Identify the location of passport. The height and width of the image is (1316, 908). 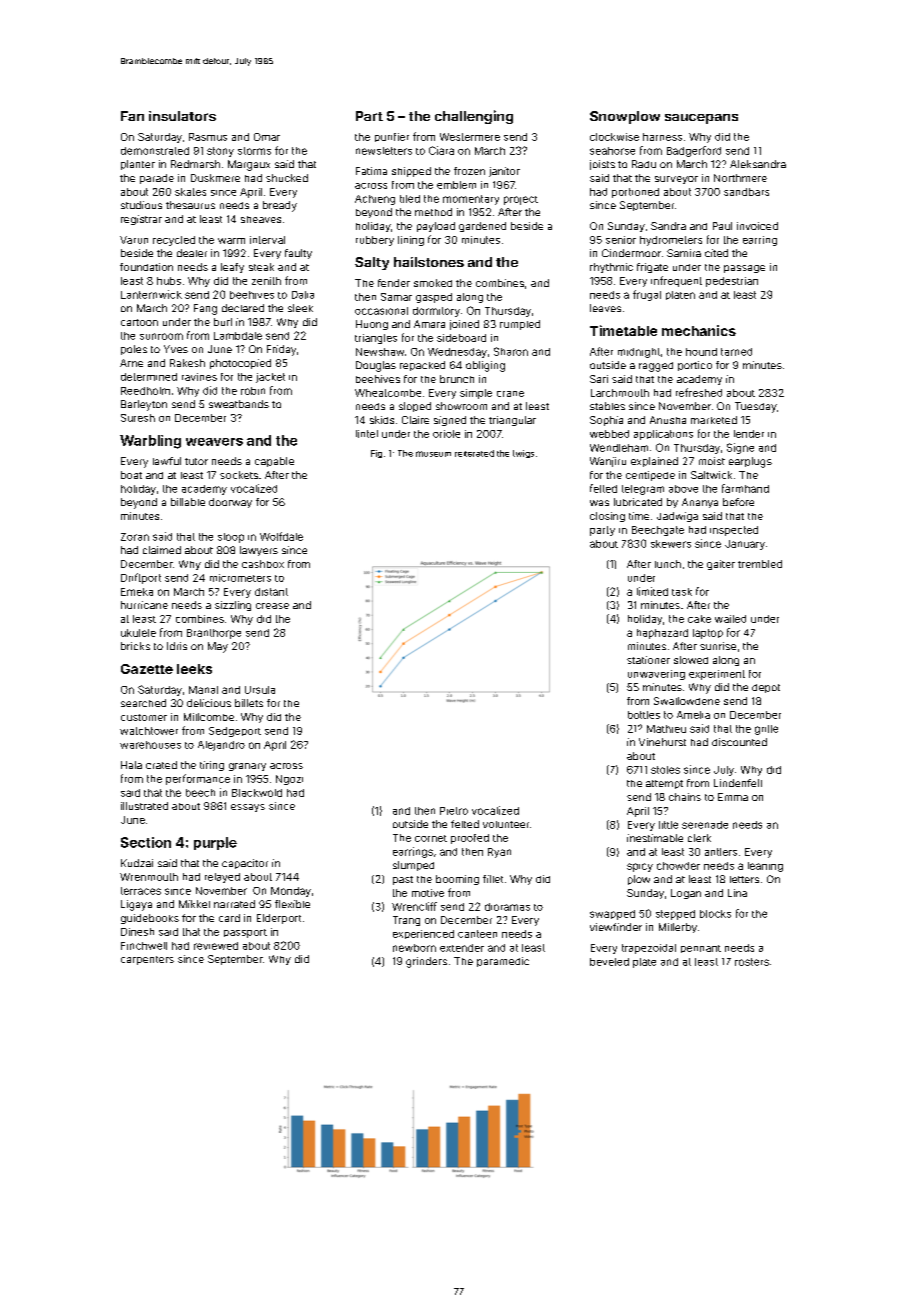
(245, 933).
